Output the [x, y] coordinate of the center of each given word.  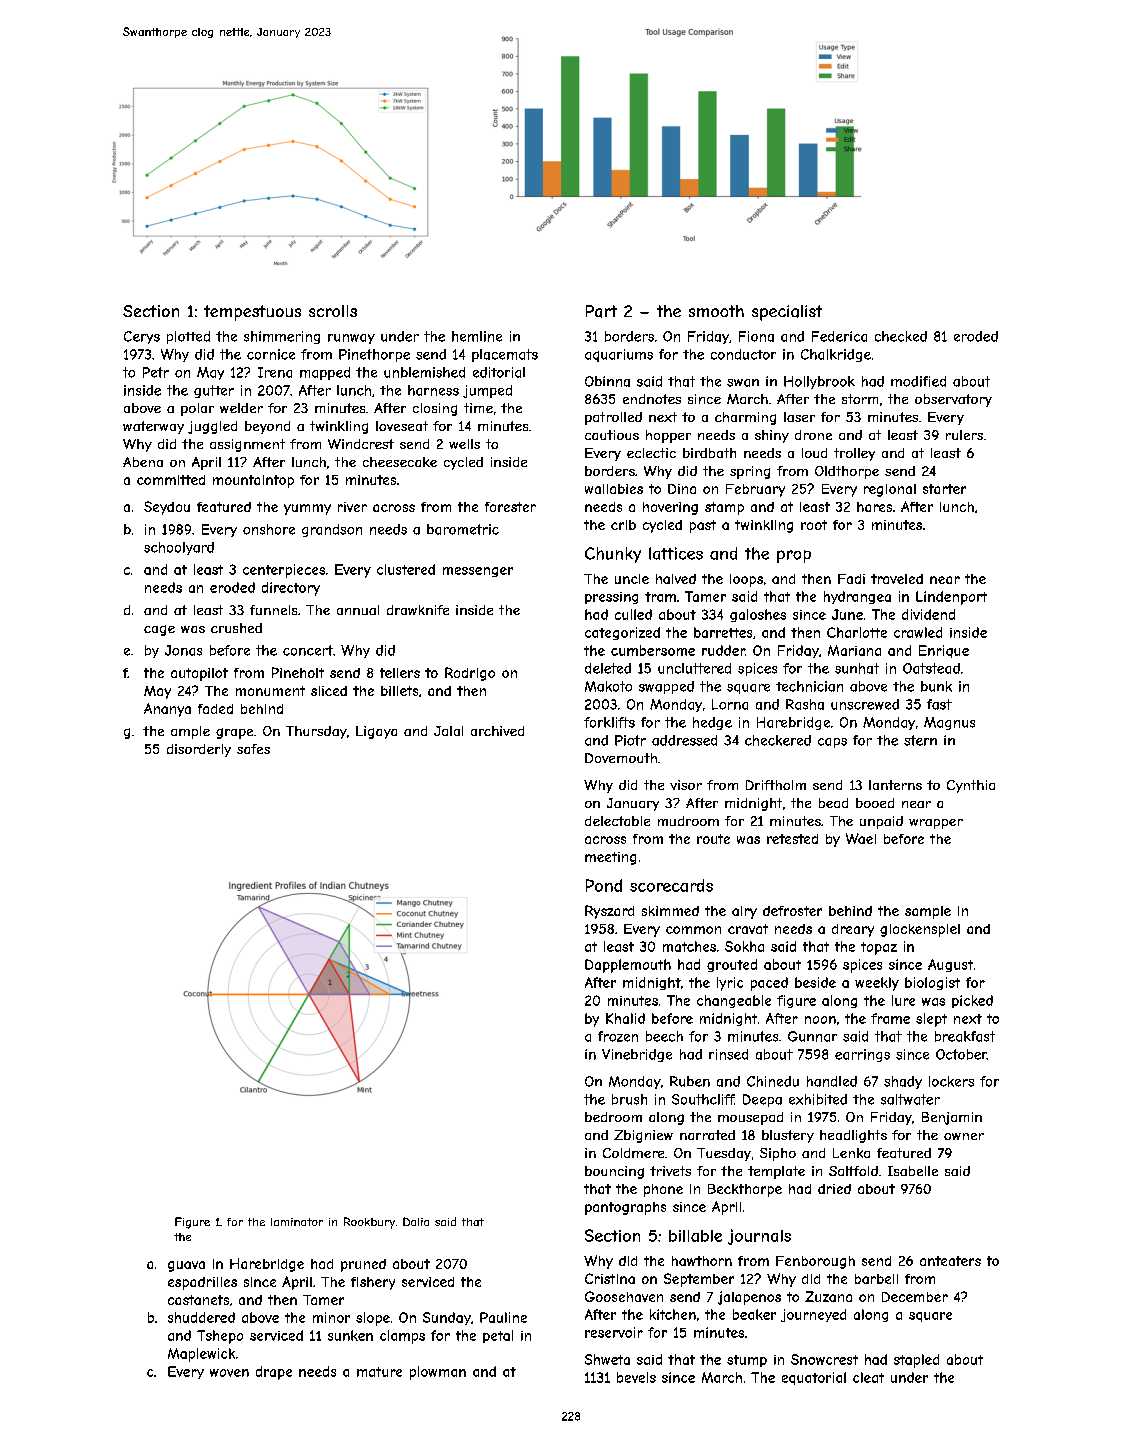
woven [229, 1373]
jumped [487, 391]
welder [241, 408]
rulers [964, 435]
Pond [604, 885]
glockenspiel [920, 930]
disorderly [199, 750]
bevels [636, 1377]
